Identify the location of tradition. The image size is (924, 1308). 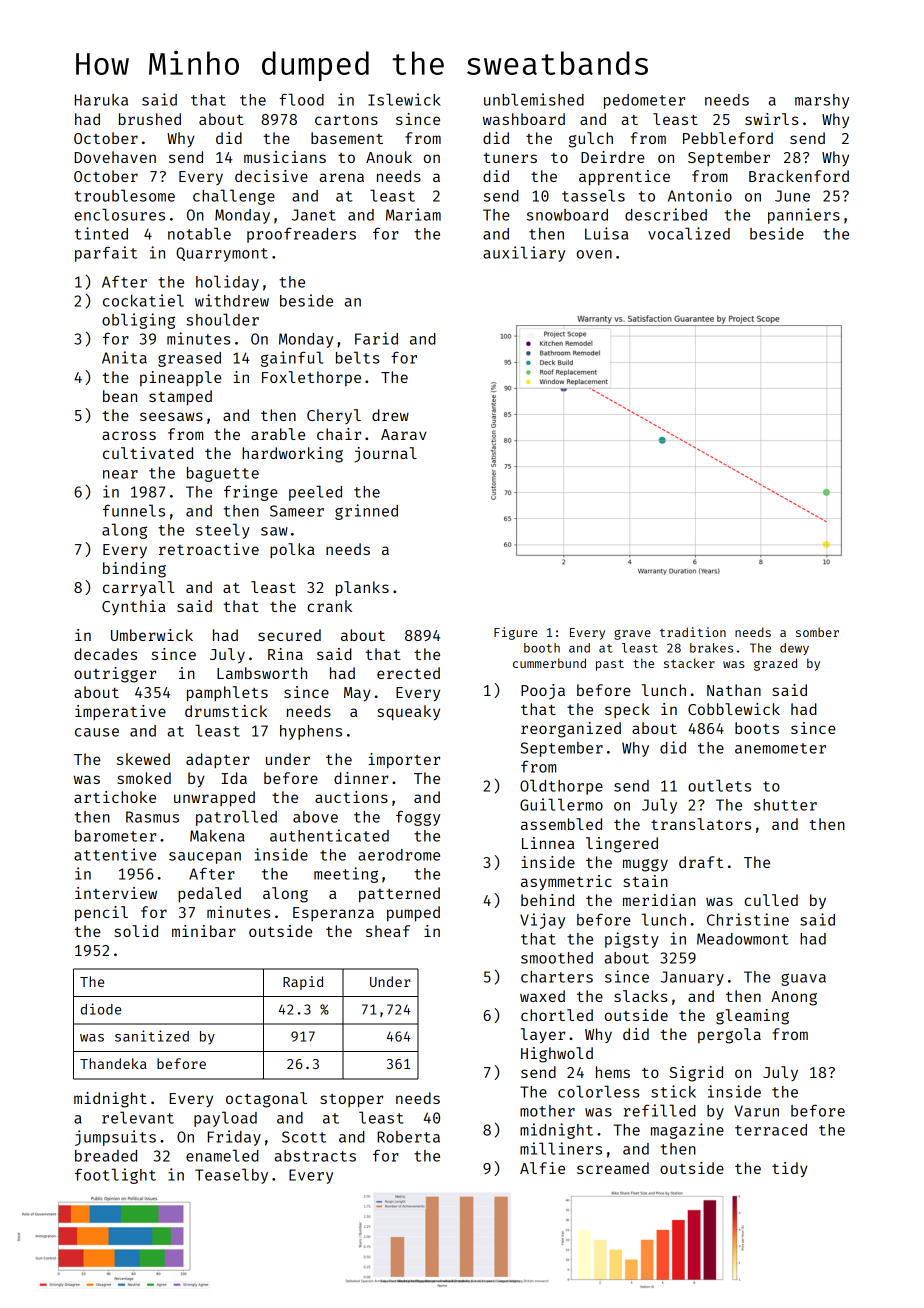
(693, 632).
